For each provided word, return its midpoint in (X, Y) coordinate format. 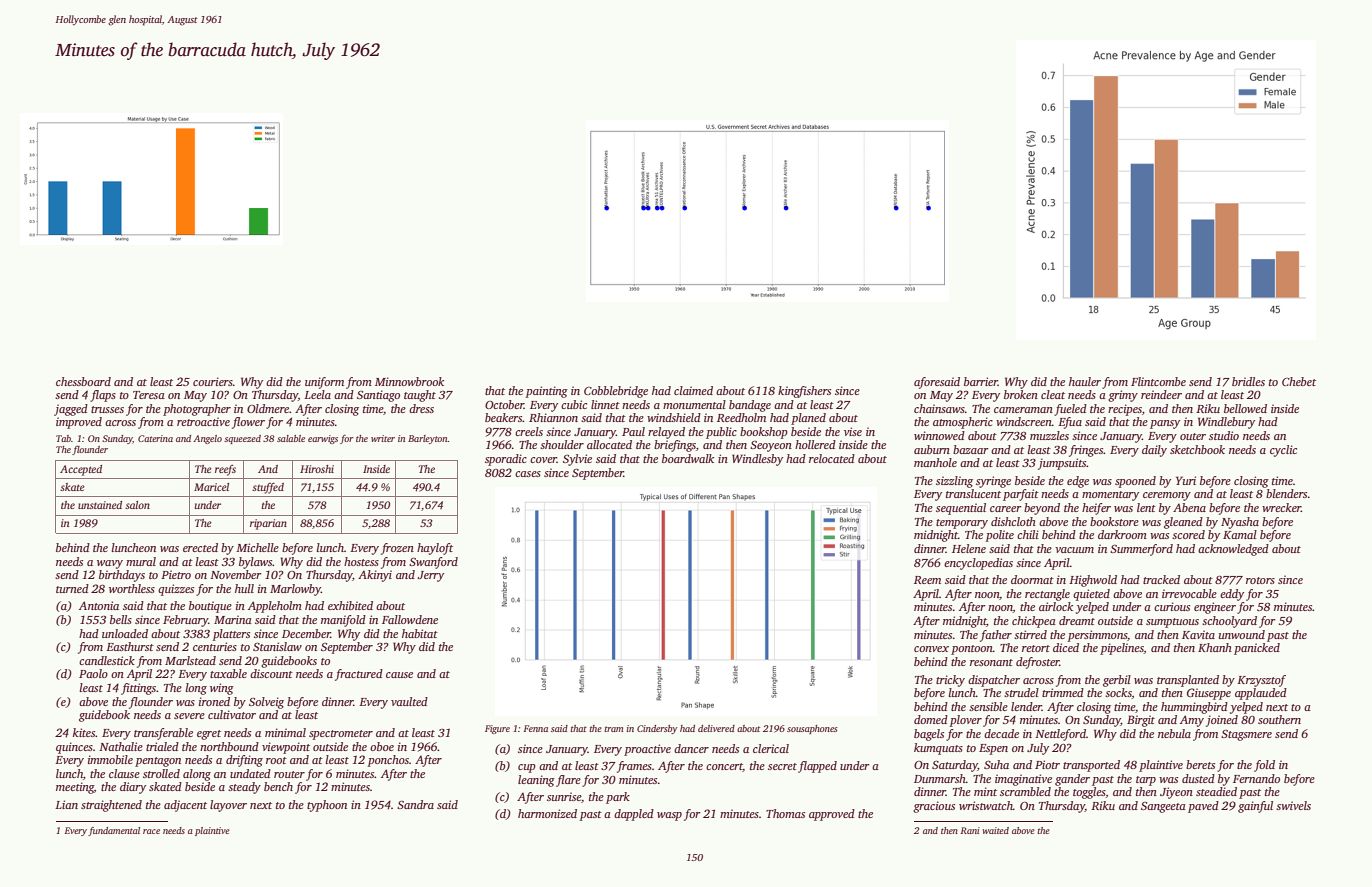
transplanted (1188, 681)
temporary (962, 524)
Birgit (1141, 721)
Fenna (536, 728)
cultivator (232, 714)
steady (244, 788)
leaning (536, 781)
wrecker (1281, 507)
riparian (268, 524)
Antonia (99, 605)
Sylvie (577, 460)
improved (79, 423)
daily (1154, 451)
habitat (420, 633)
